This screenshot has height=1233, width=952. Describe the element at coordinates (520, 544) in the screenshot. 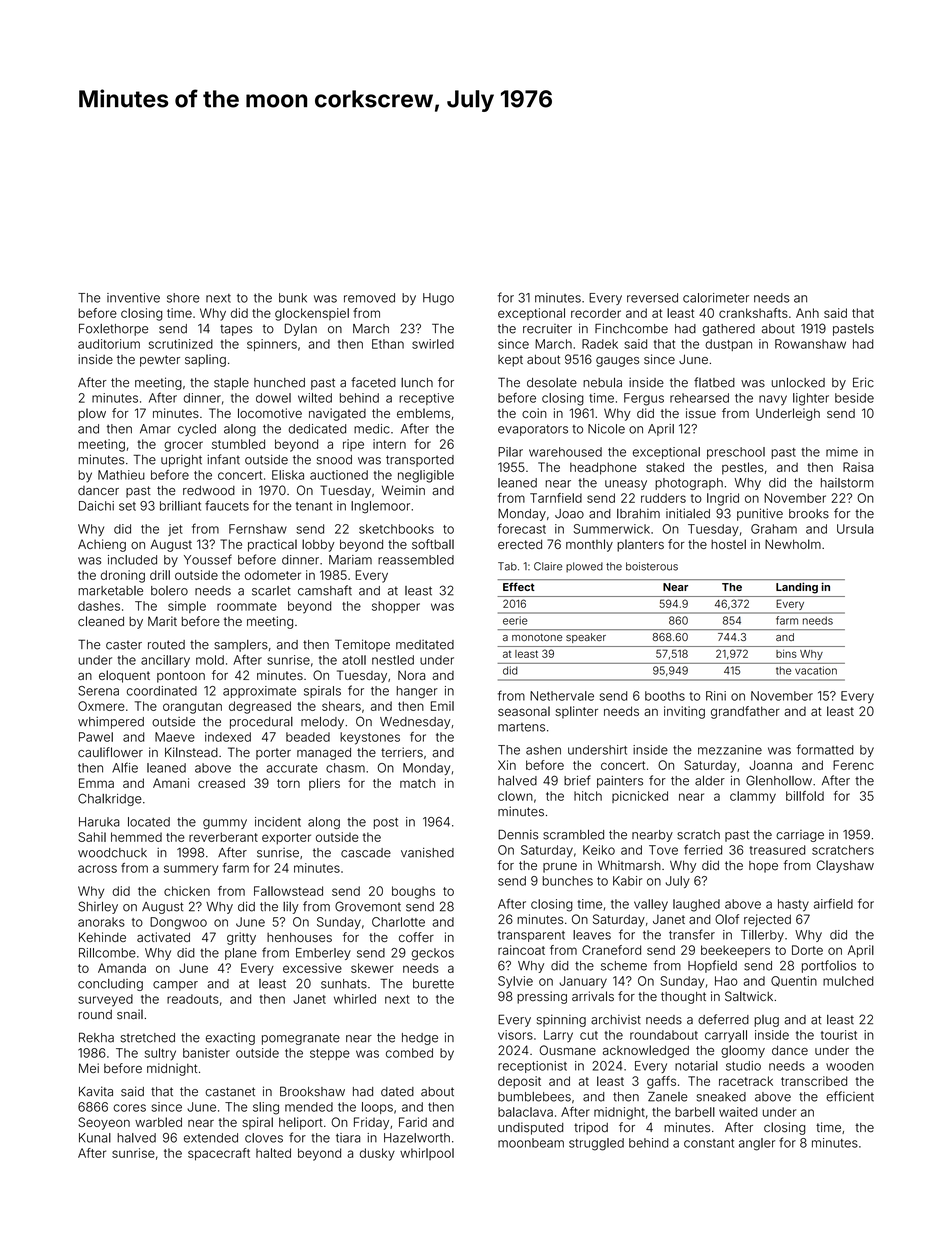

I see `erected` at that location.
